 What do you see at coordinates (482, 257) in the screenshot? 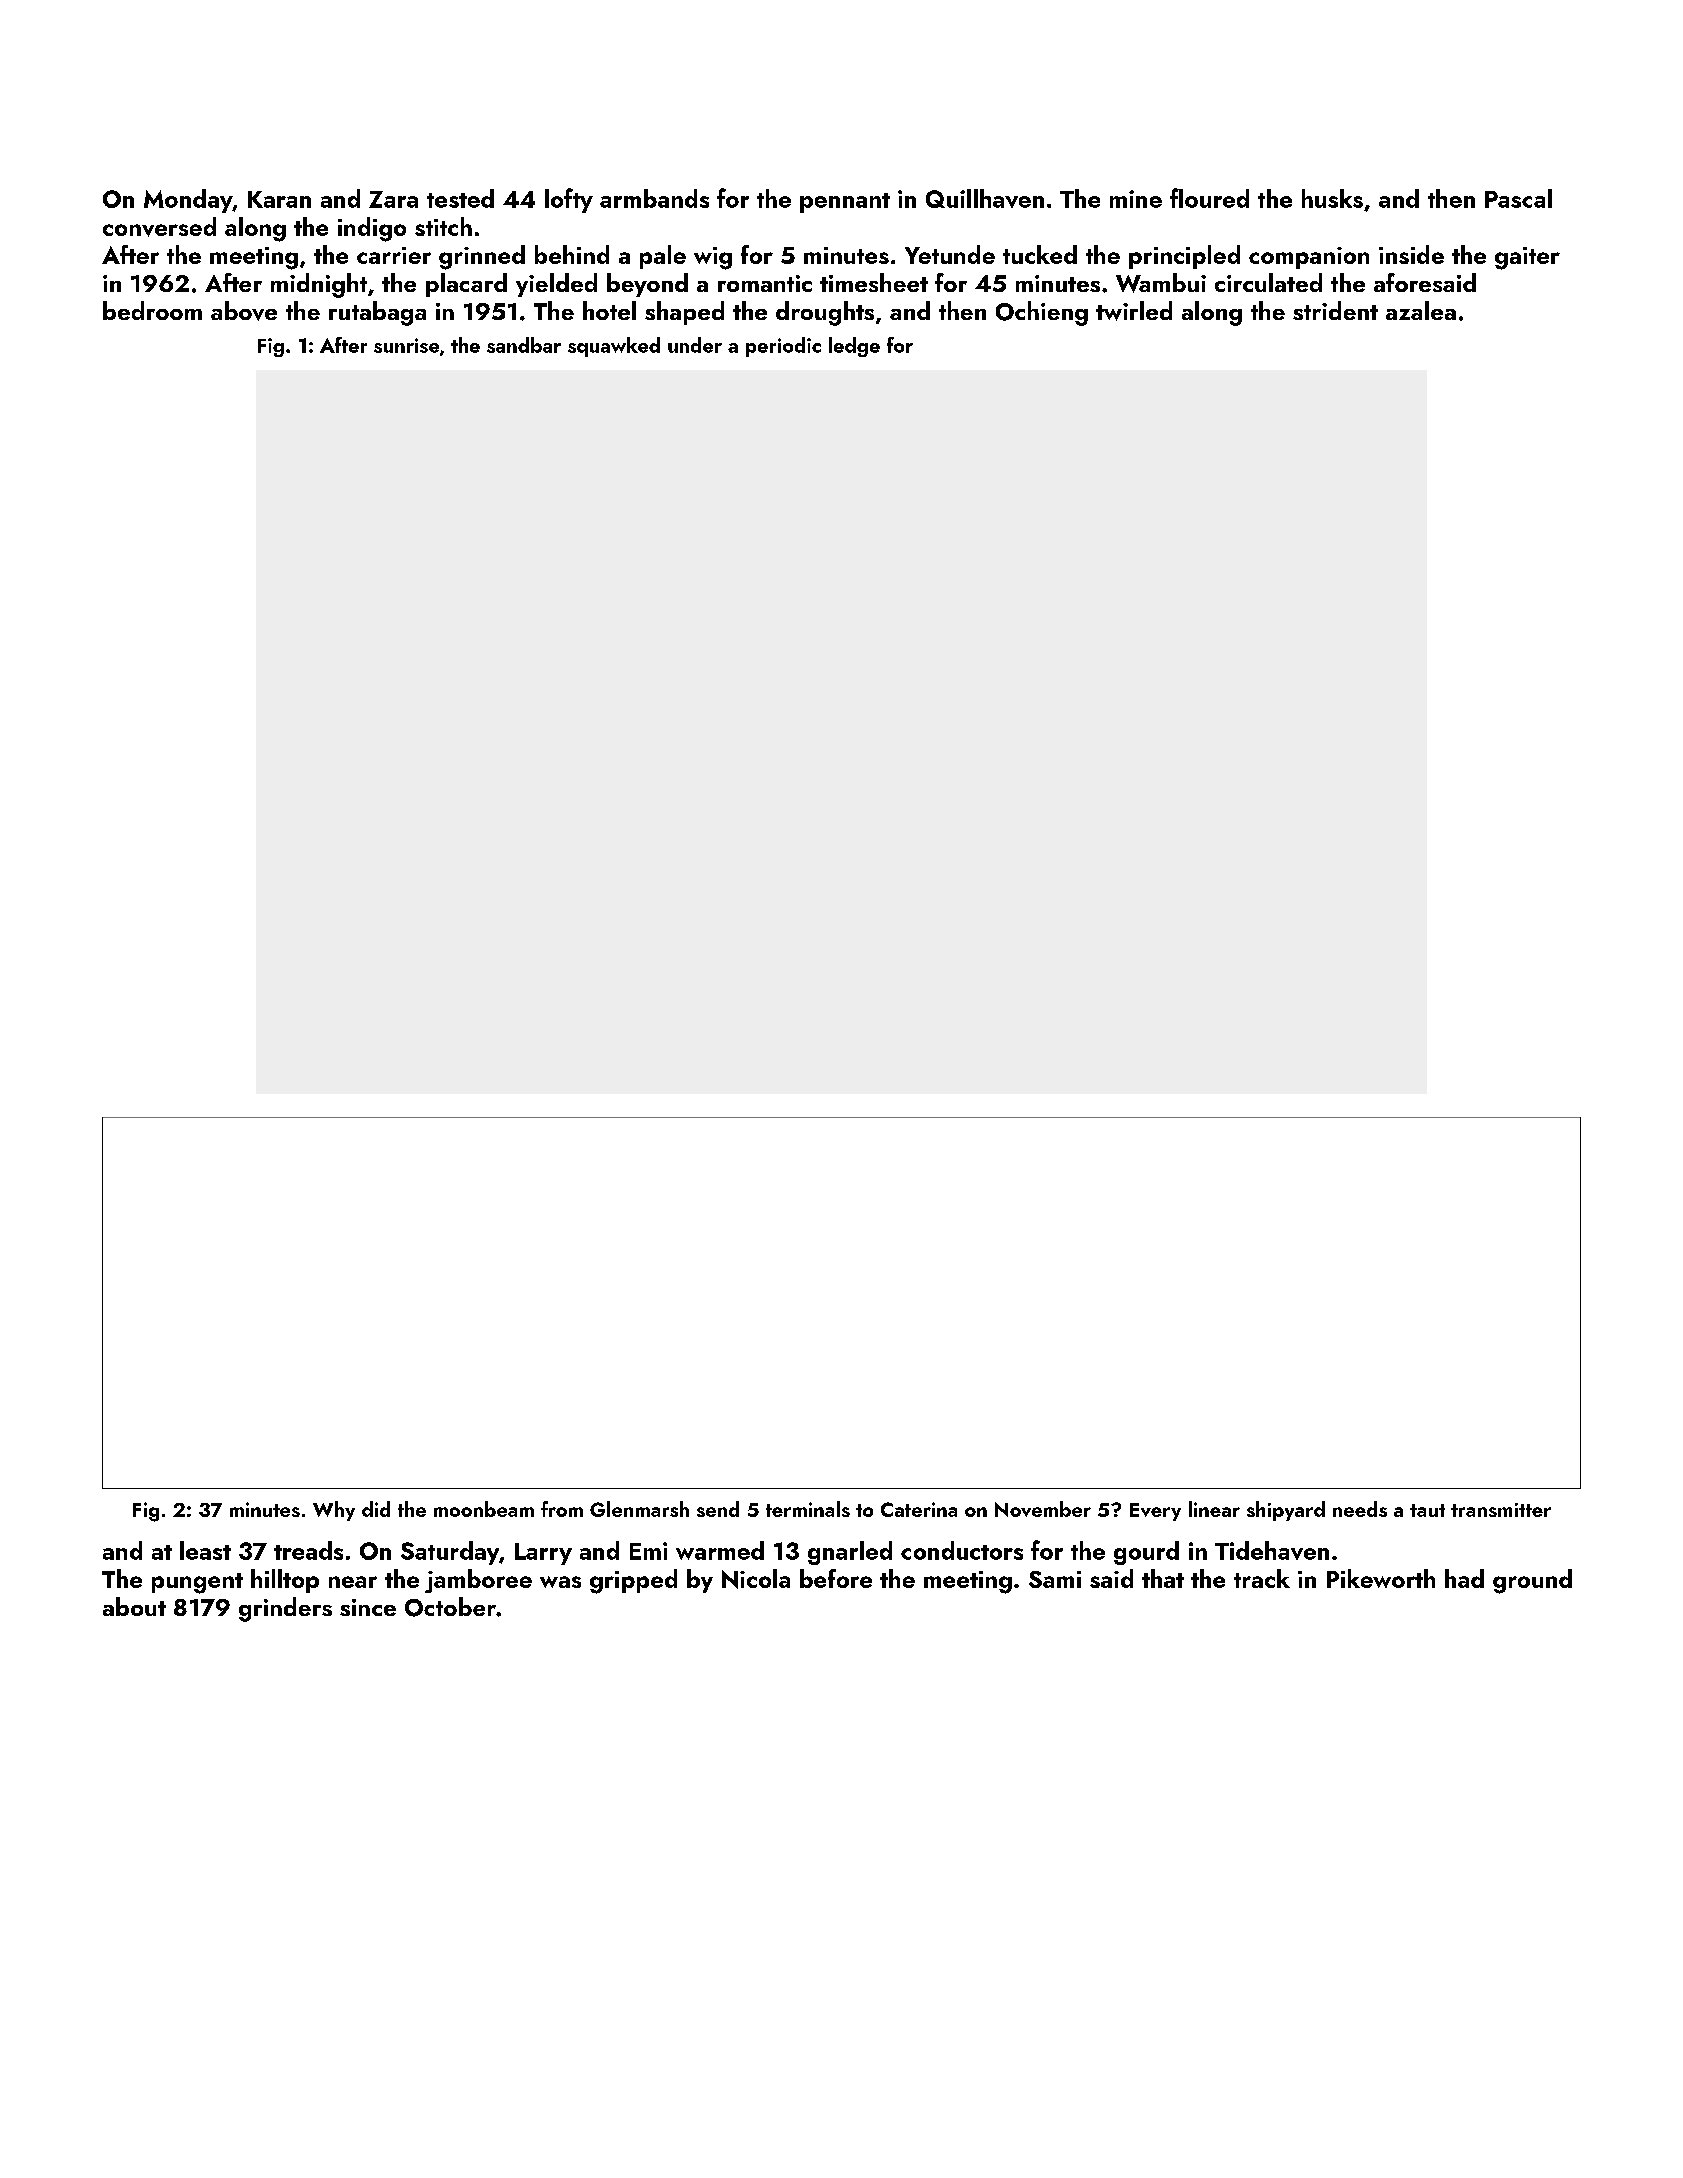
I see `grinned` at bounding box center [482, 257].
